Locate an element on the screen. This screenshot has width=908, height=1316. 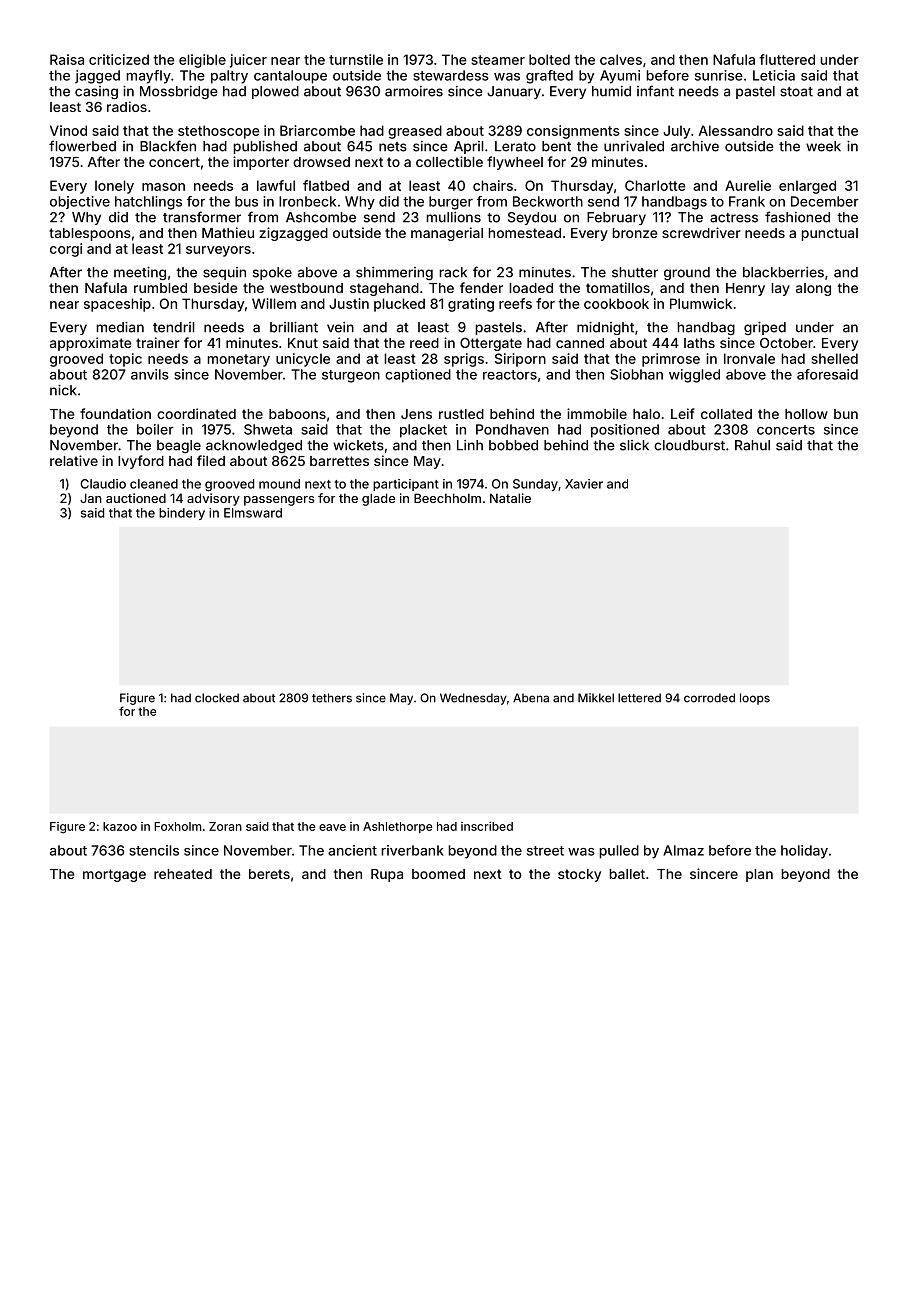
kazoo is located at coordinates (120, 826).
